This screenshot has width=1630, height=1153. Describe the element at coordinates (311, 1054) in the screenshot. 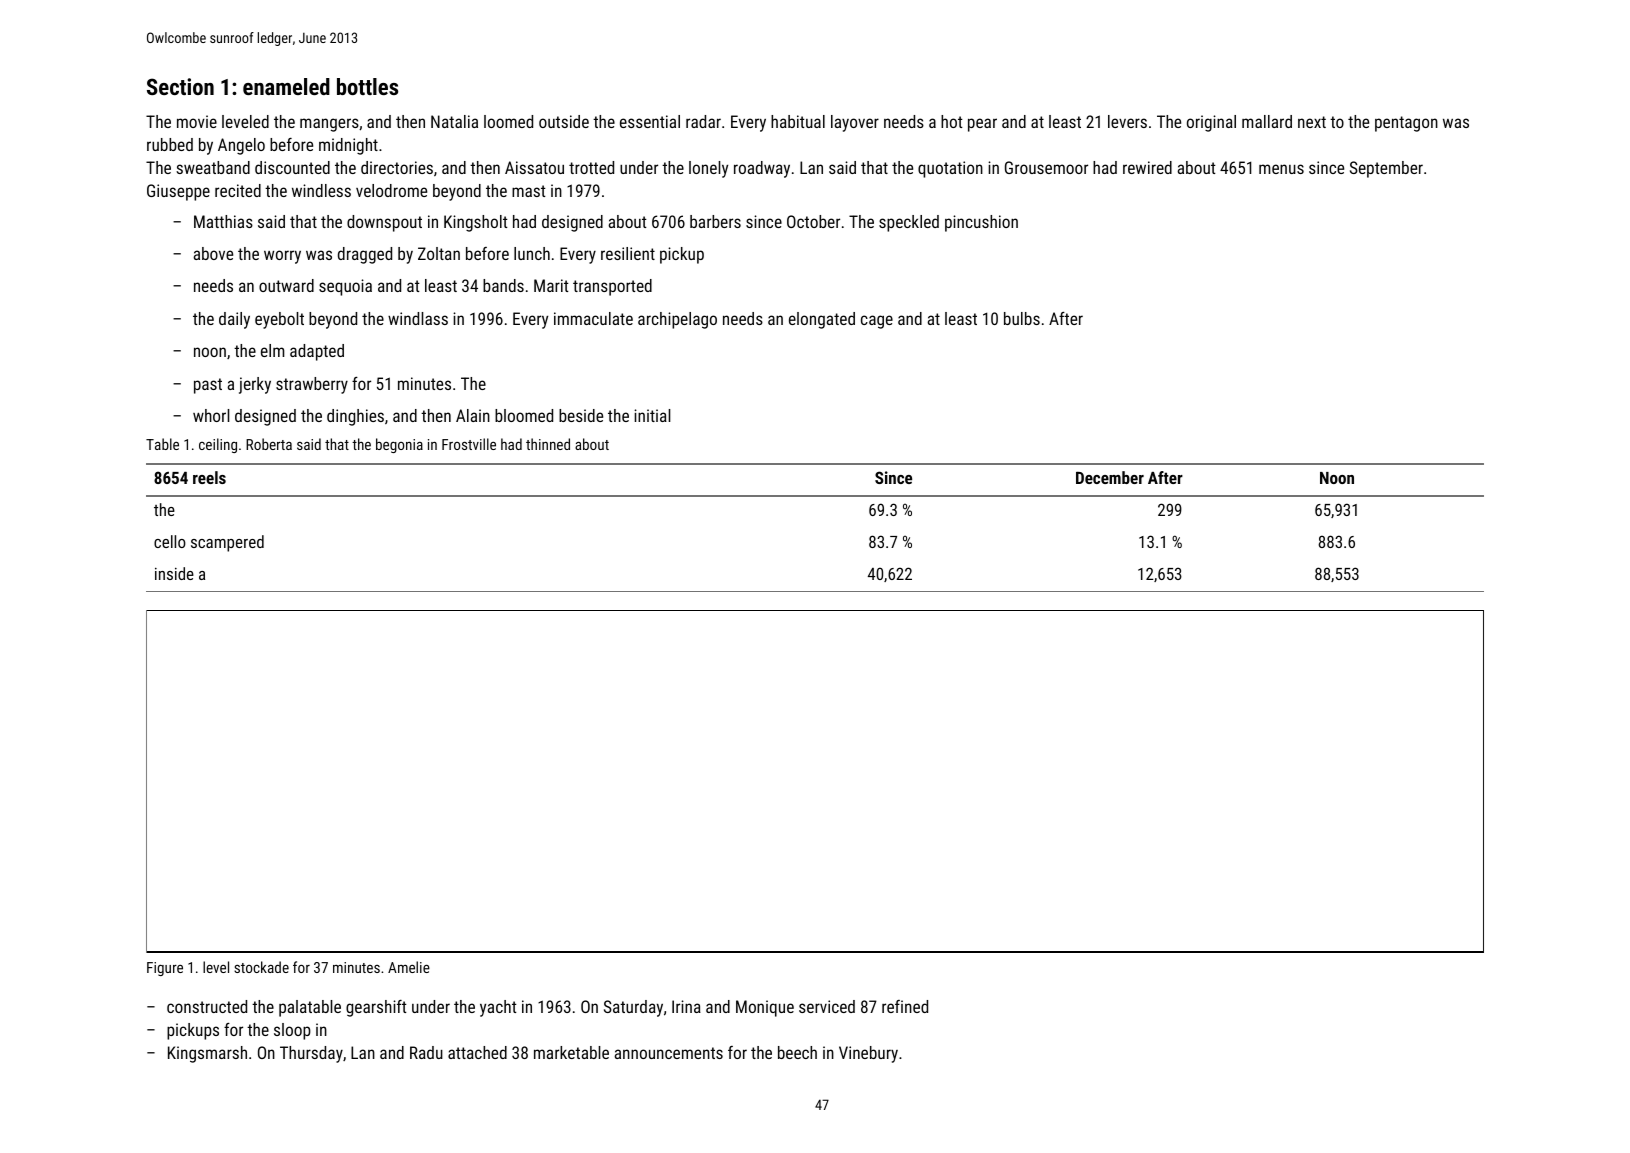

I see `Thursday` at that location.
